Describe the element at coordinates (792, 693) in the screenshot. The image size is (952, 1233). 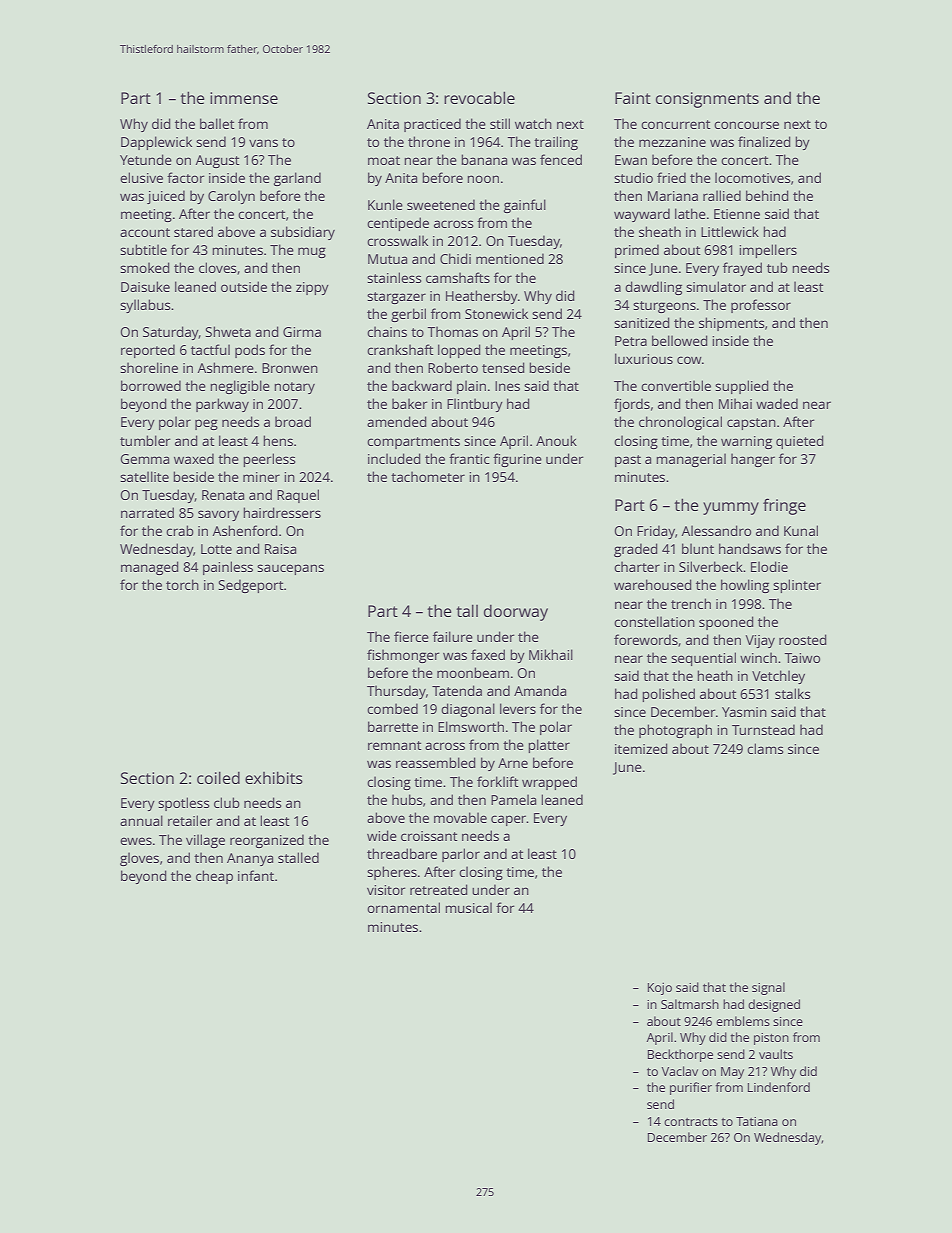
I see `stalks` at that location.
